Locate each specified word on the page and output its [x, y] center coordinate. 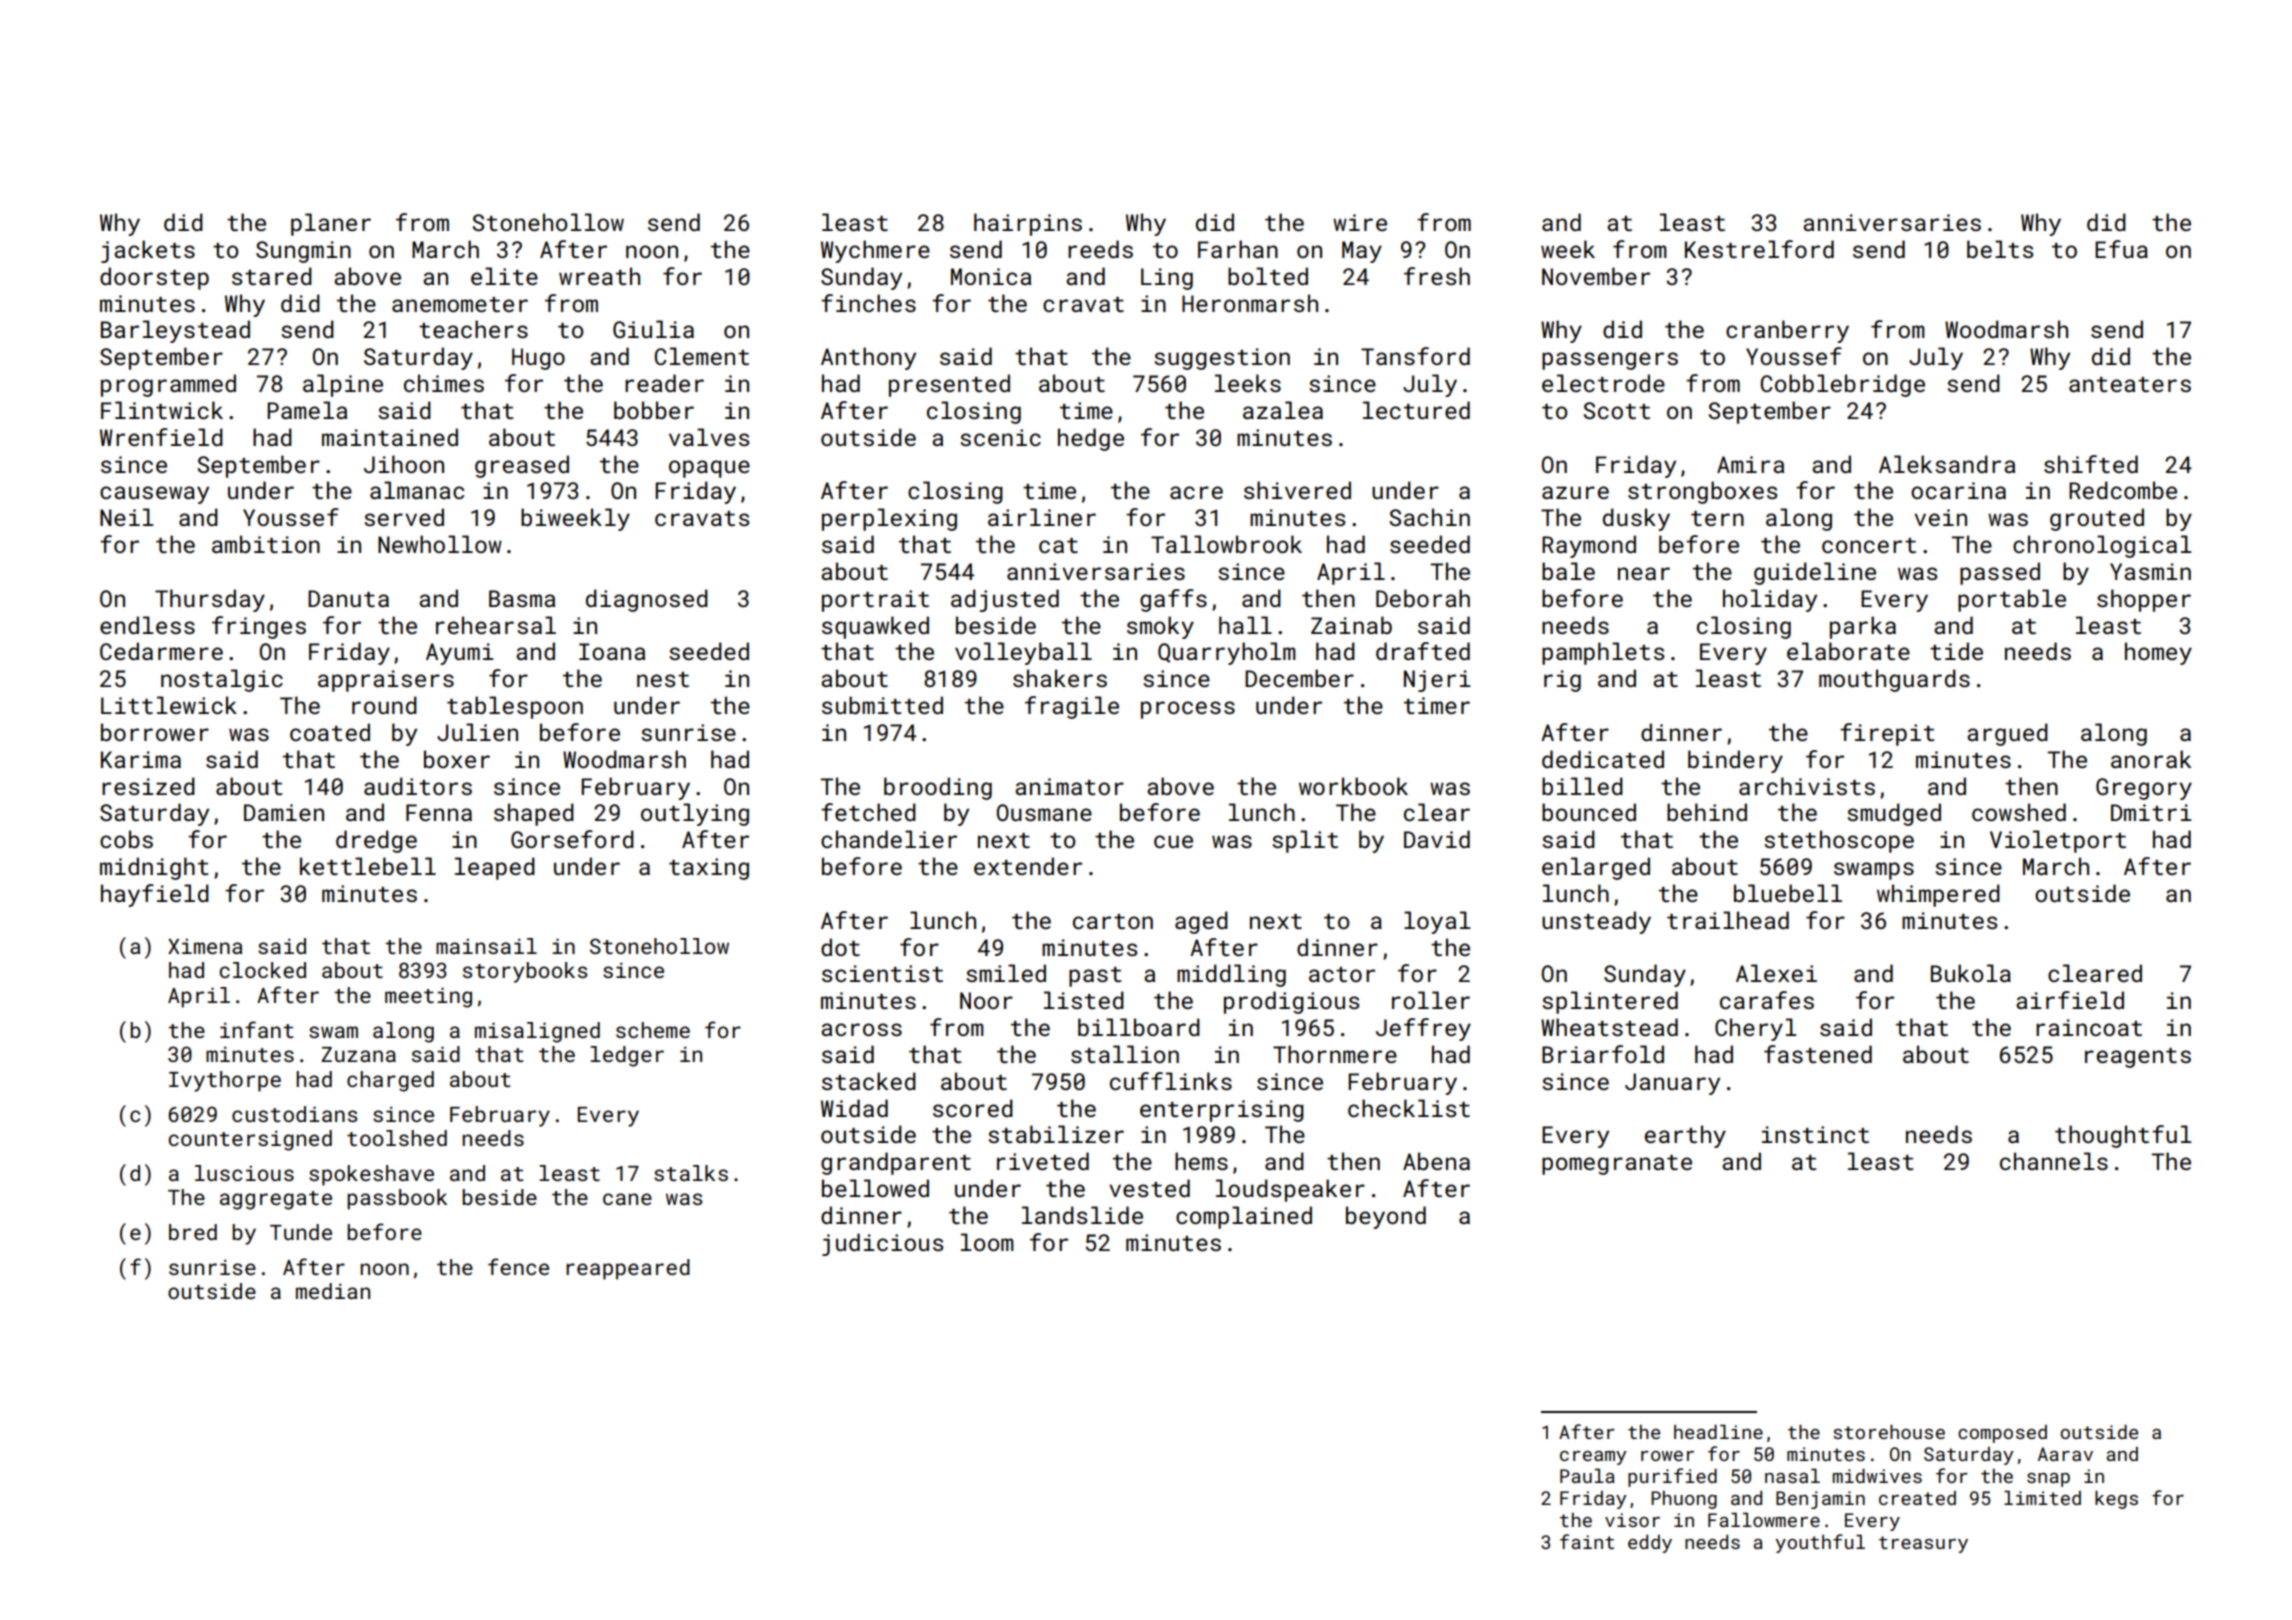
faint [1587, 1541]
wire [1360, 222]
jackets [148, 251]
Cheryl [1756, 1029]
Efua [2121, 249]
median [333, 1291]
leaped [495, 868]
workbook [1353, 786]
